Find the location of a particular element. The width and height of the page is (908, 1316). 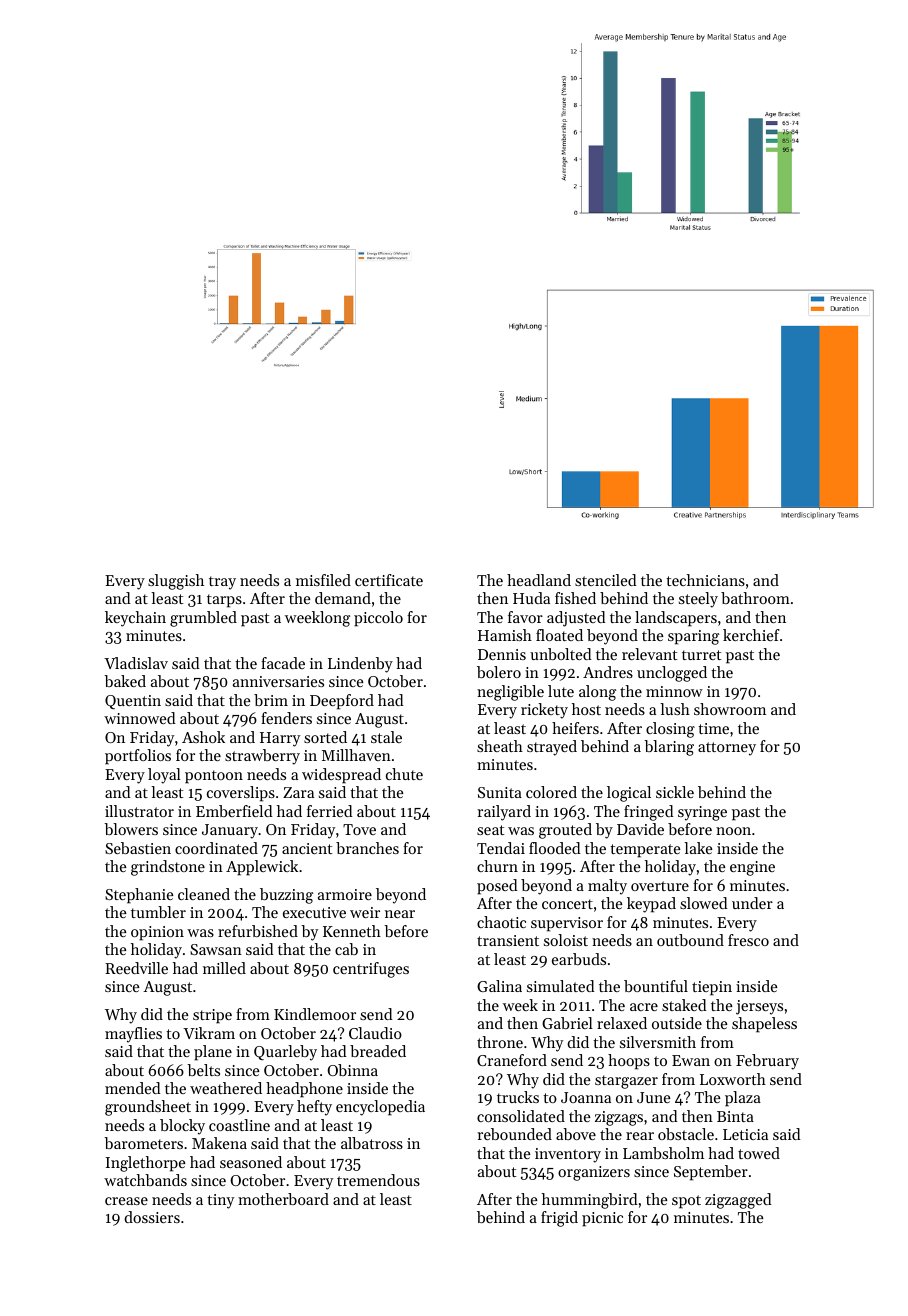

turret is located at coordinates (702, 655).
